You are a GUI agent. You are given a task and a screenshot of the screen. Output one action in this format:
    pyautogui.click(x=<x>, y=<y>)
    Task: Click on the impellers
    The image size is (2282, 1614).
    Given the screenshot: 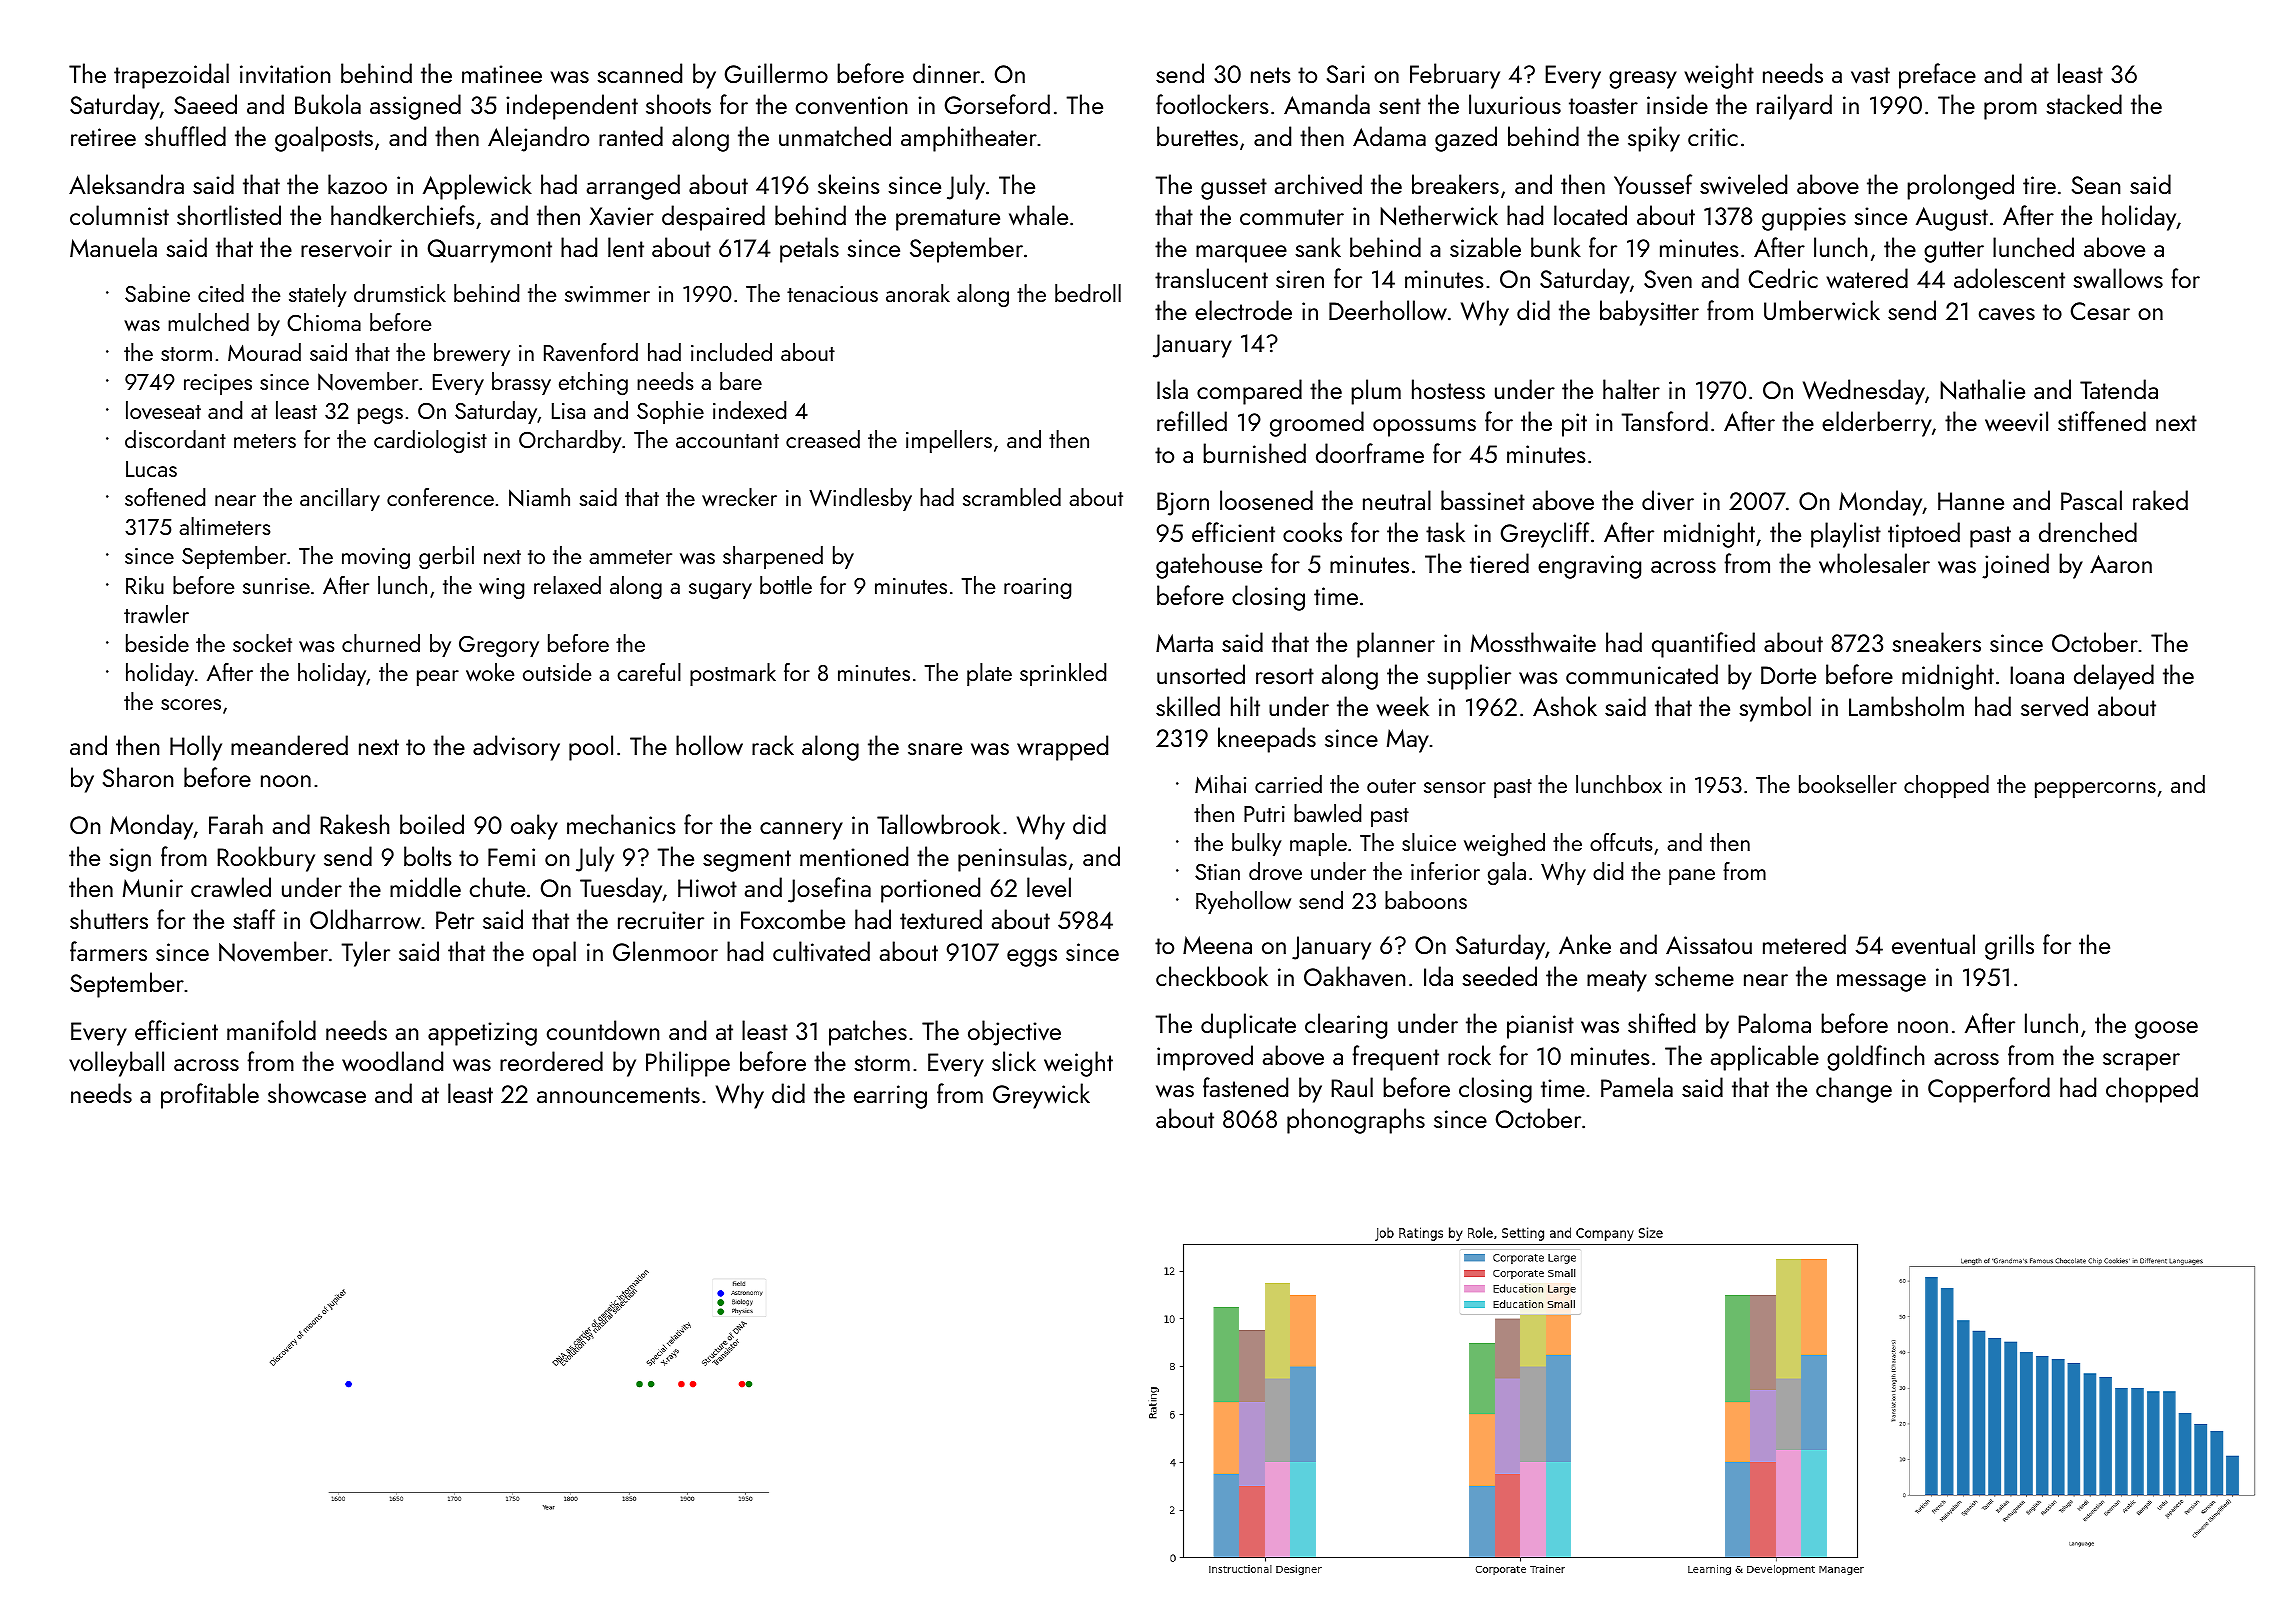 What is the action you would take?
    pyautogui.click(x=949, y=441)
